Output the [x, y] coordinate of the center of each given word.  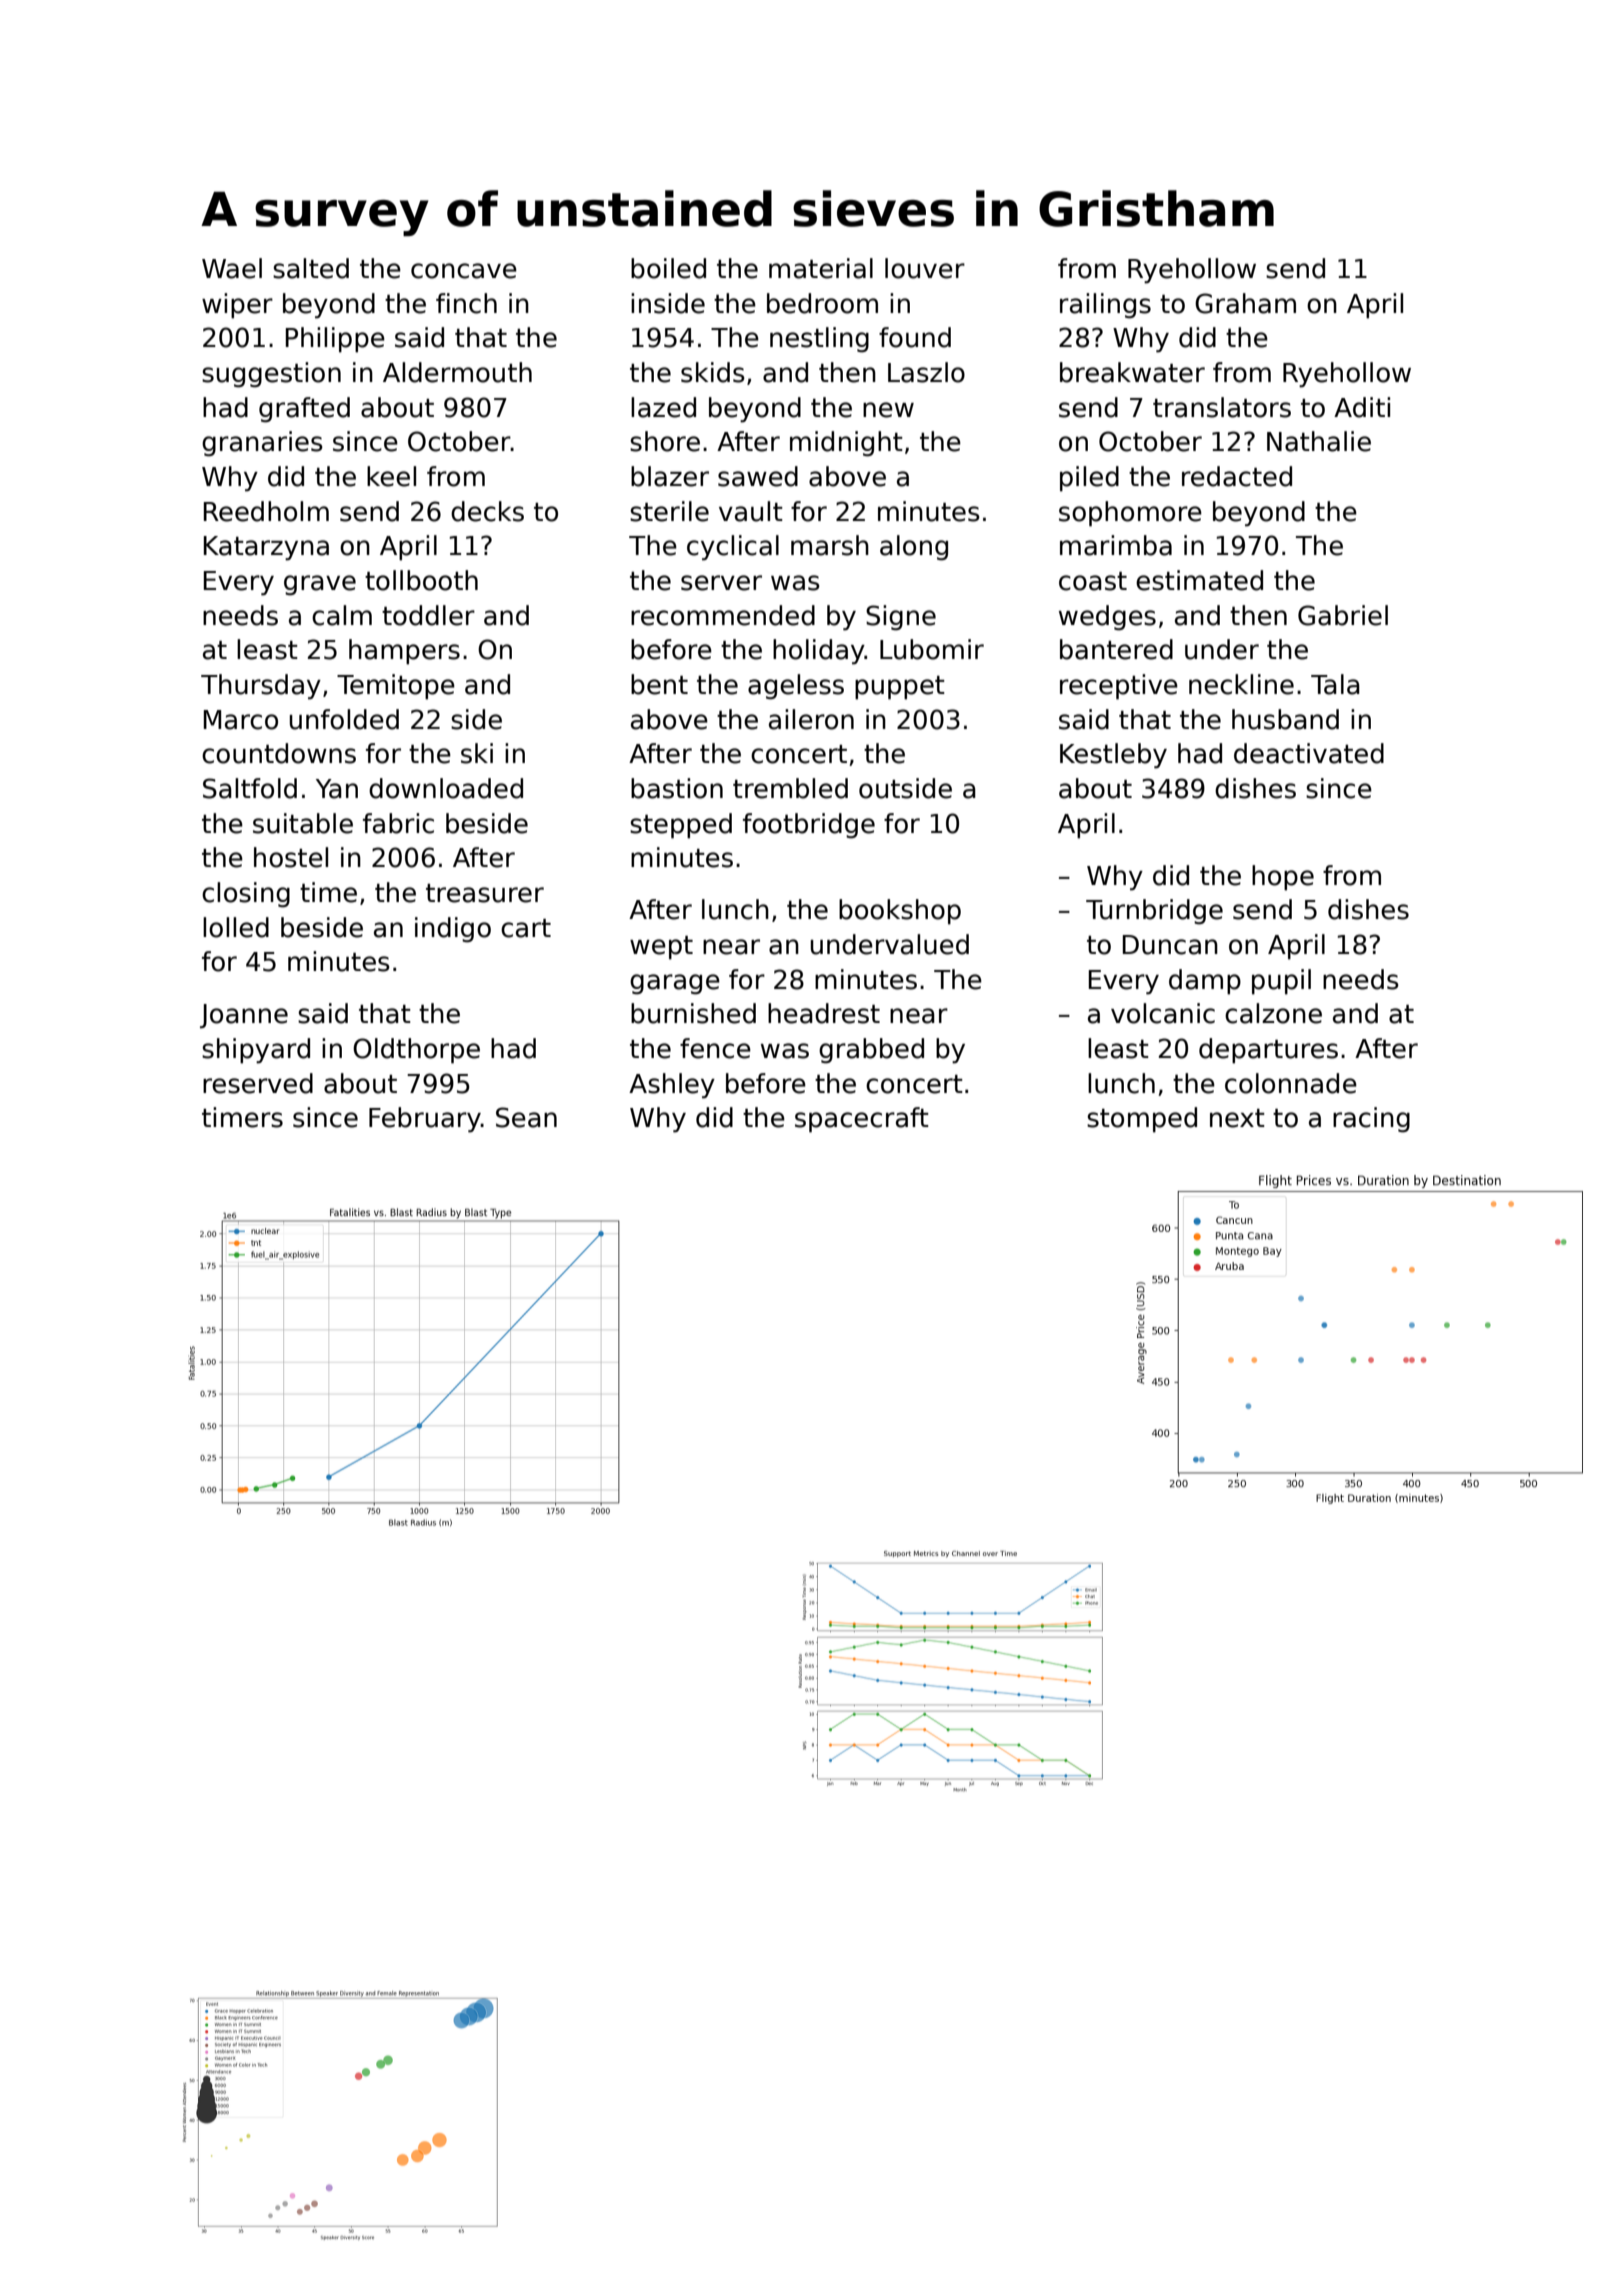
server [721, 583]
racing [1371, 1120]
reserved [258, 1083]
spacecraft [862, 1120]
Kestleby [1113, 756]
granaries [262, 444]
